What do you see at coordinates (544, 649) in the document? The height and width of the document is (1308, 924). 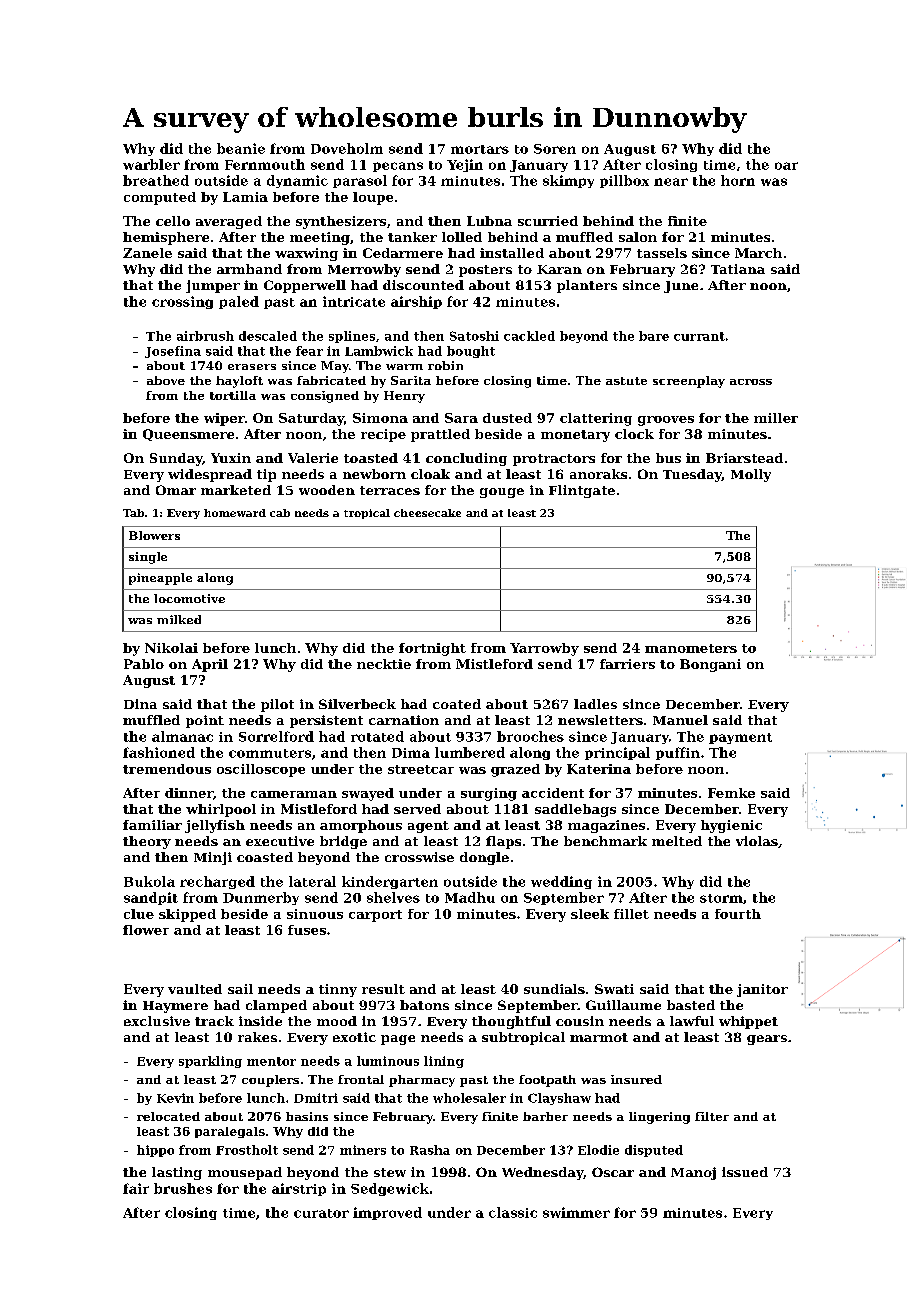 I see `Yarrowby` at bounding box center [544, 649].
